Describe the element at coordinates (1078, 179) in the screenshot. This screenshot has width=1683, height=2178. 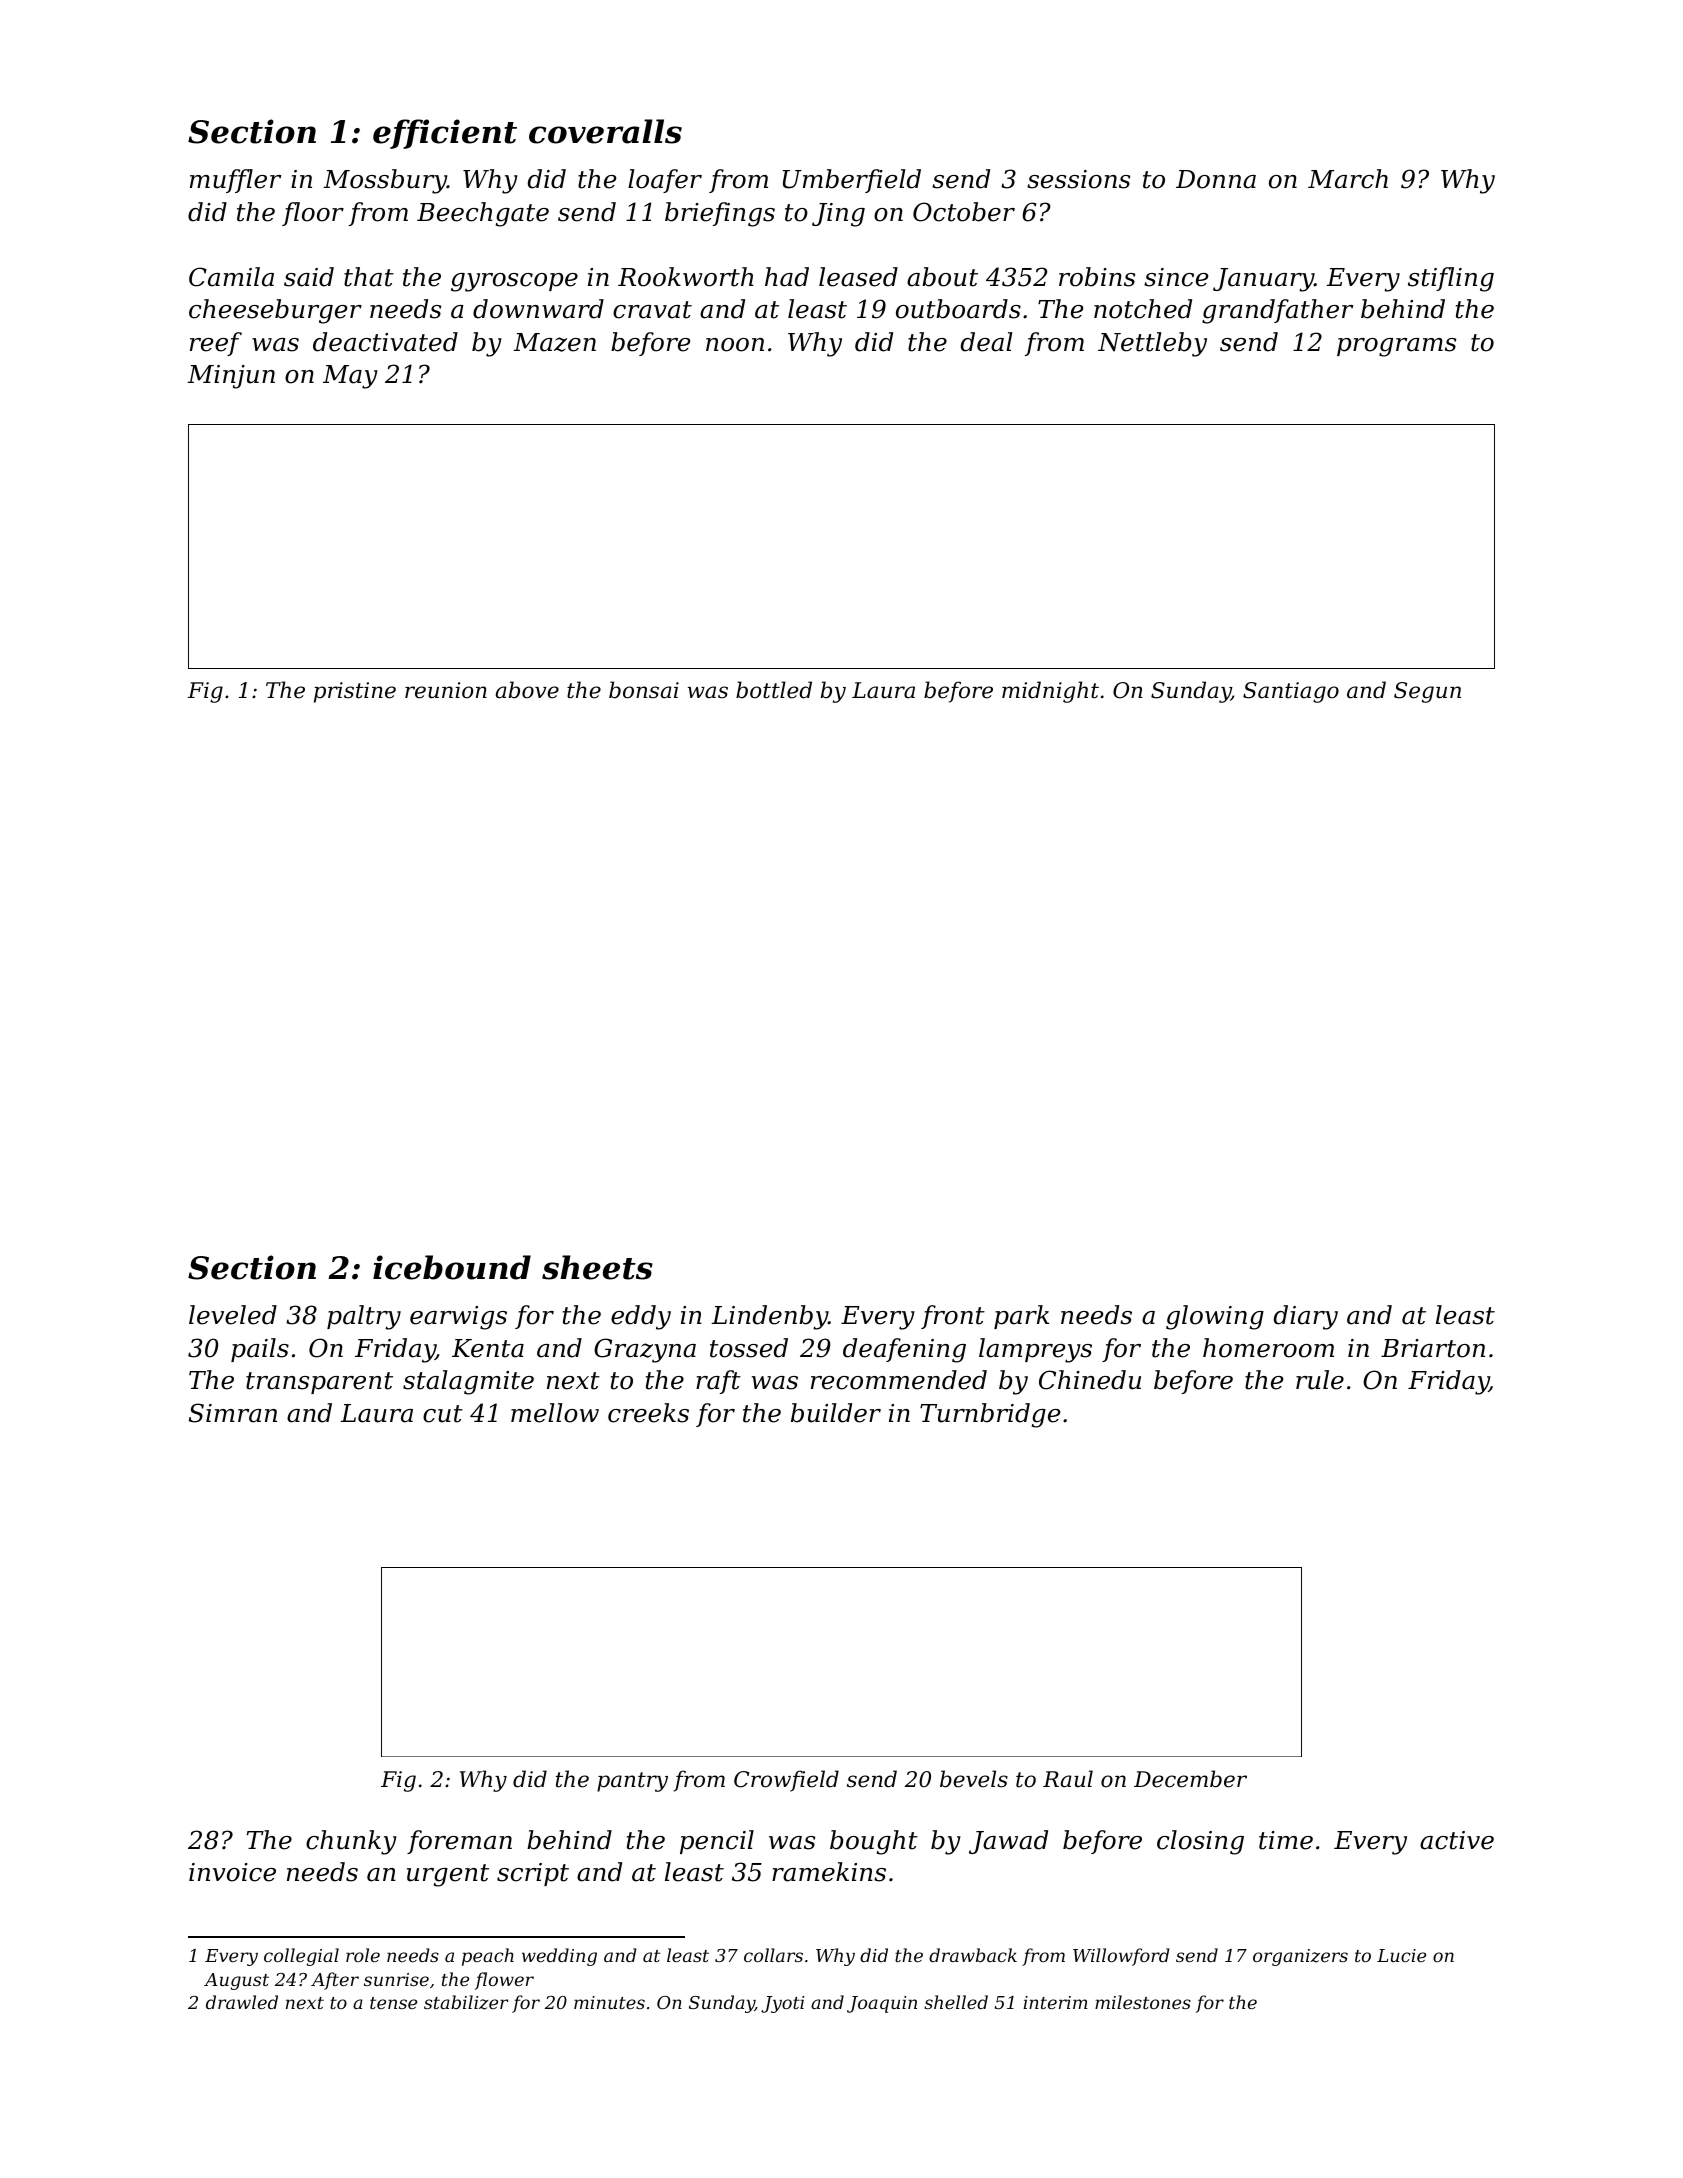
I see `sessions` at that location.
